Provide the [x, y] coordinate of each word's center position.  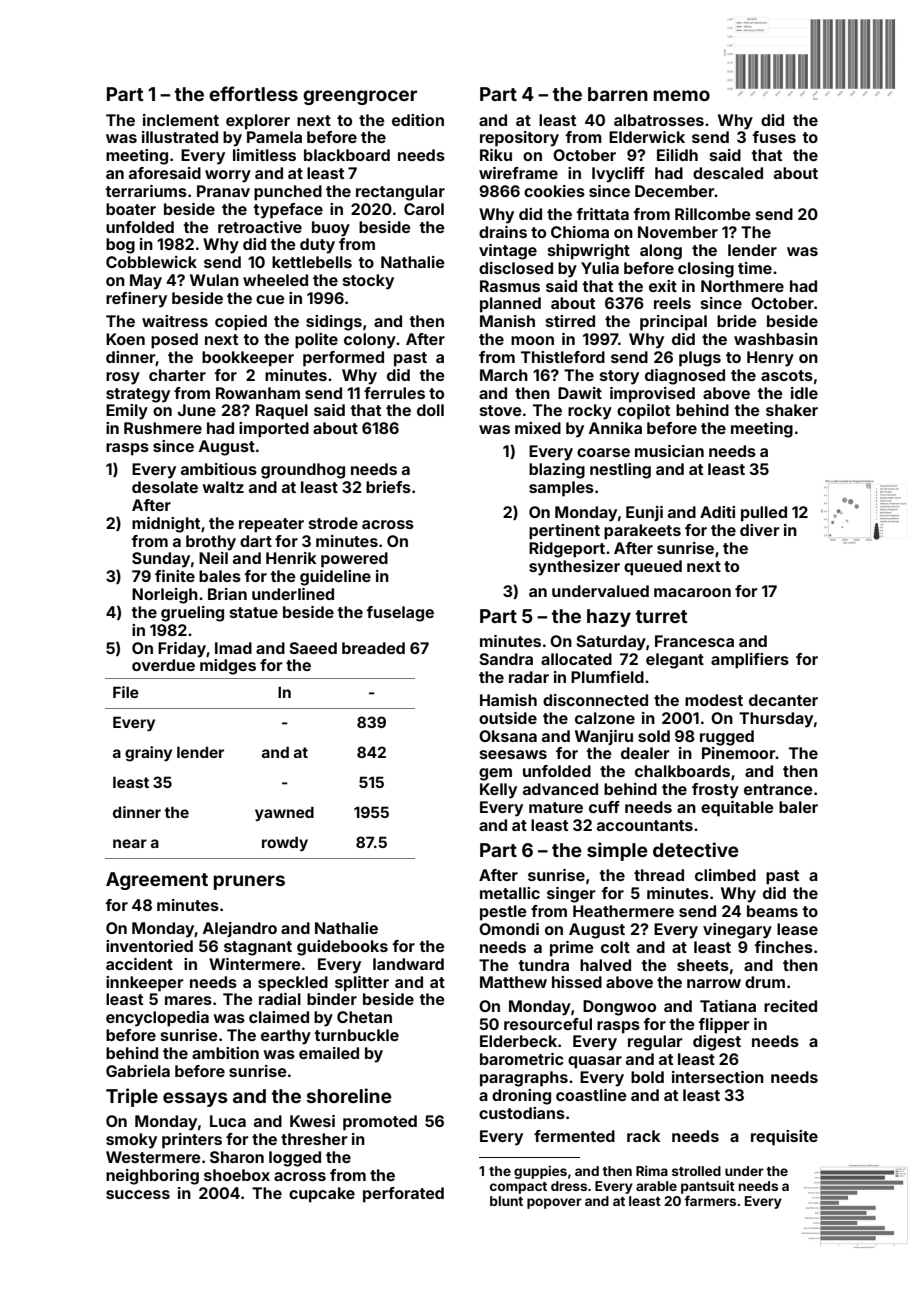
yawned [284, 813]
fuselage [400, 614]
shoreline [349, 1095]
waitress [175, 321]
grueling [192, 614]
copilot [643, 412]
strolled [696, 1171]
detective [696, 849]
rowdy [285, 843]
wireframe [518, 173]
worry [228, 176]
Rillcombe [713, 214]
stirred [570, 321]
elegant [675, 661]
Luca [228, 1121]
